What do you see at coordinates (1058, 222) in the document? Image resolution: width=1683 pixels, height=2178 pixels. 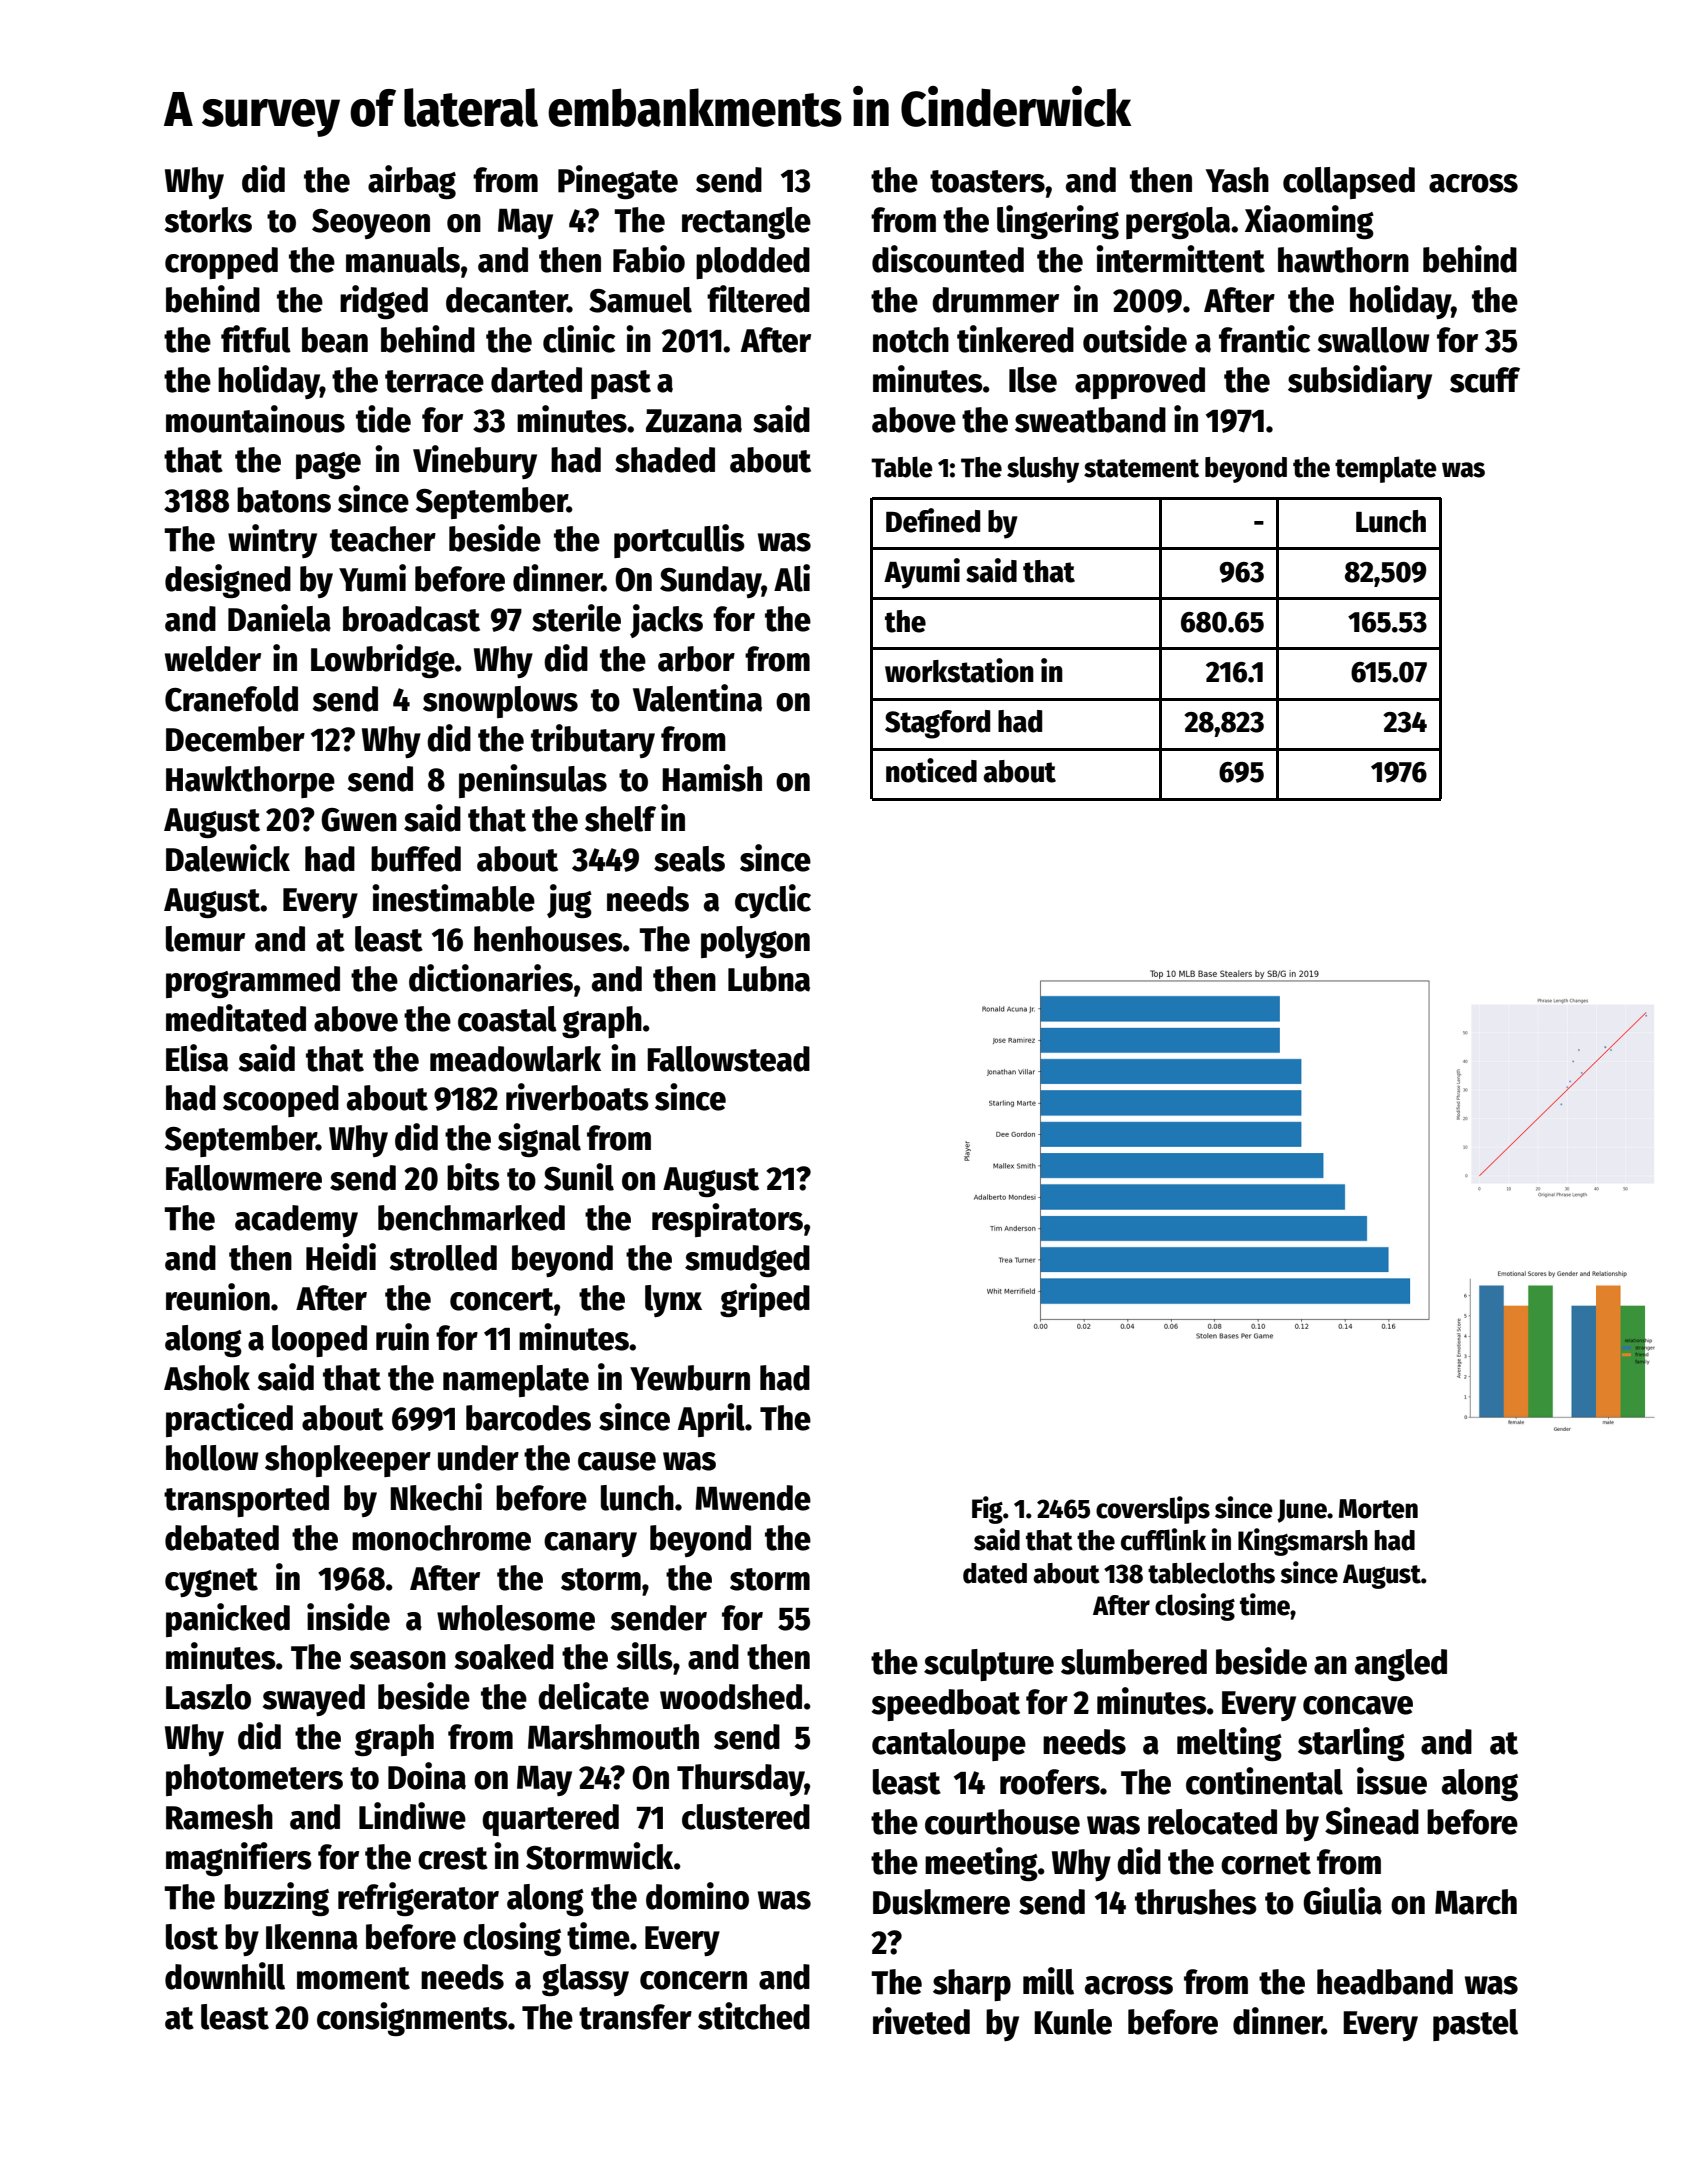 I see `lingering` at bounding box center [1058, 222].
